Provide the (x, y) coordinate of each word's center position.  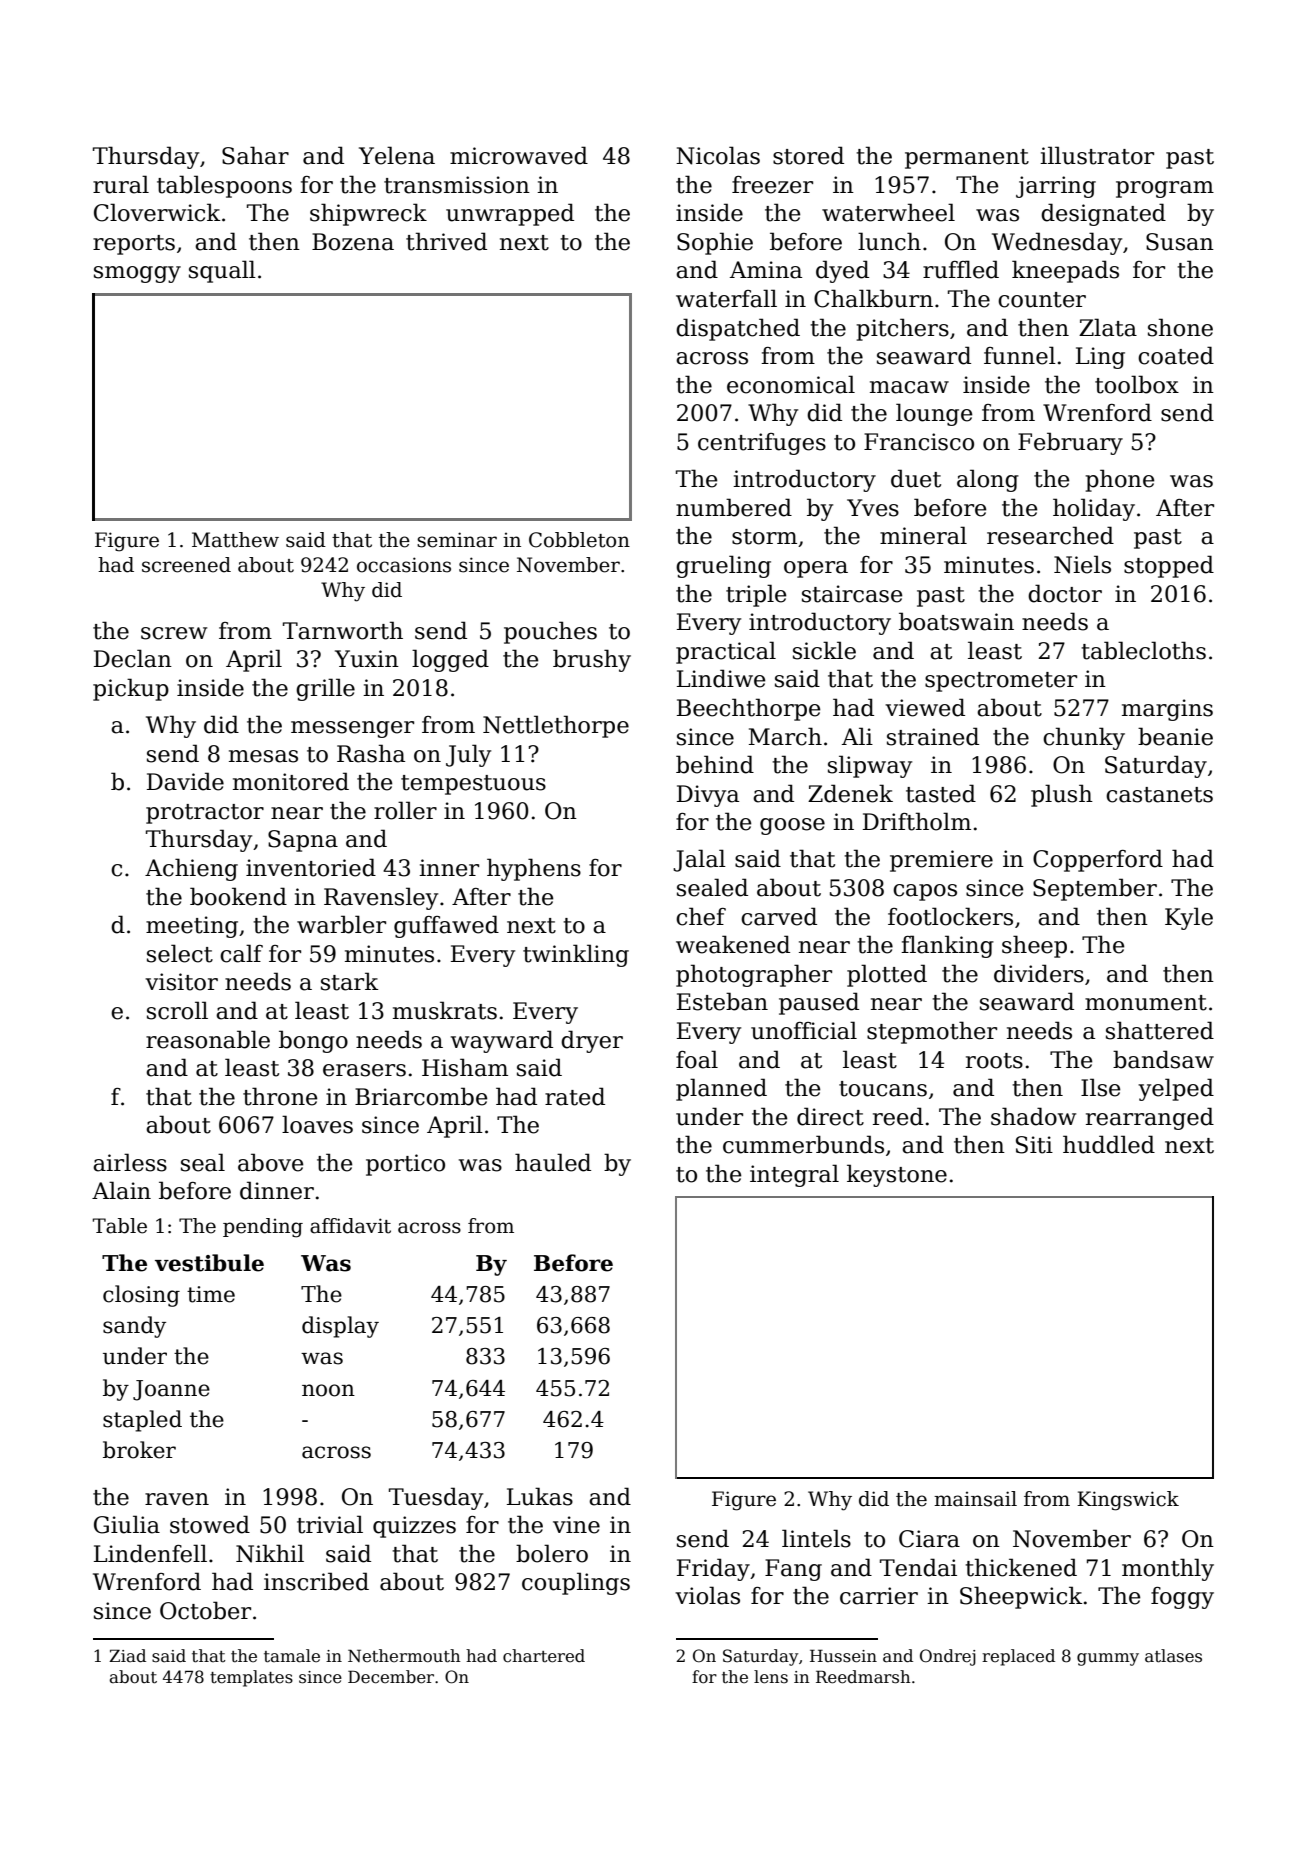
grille (325, 689)
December (391, 1677)
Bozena (353, 242)
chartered (544, 1656)
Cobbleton (579, 540)
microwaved (519, 155)
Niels (1082, 564)
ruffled (961, 269)
